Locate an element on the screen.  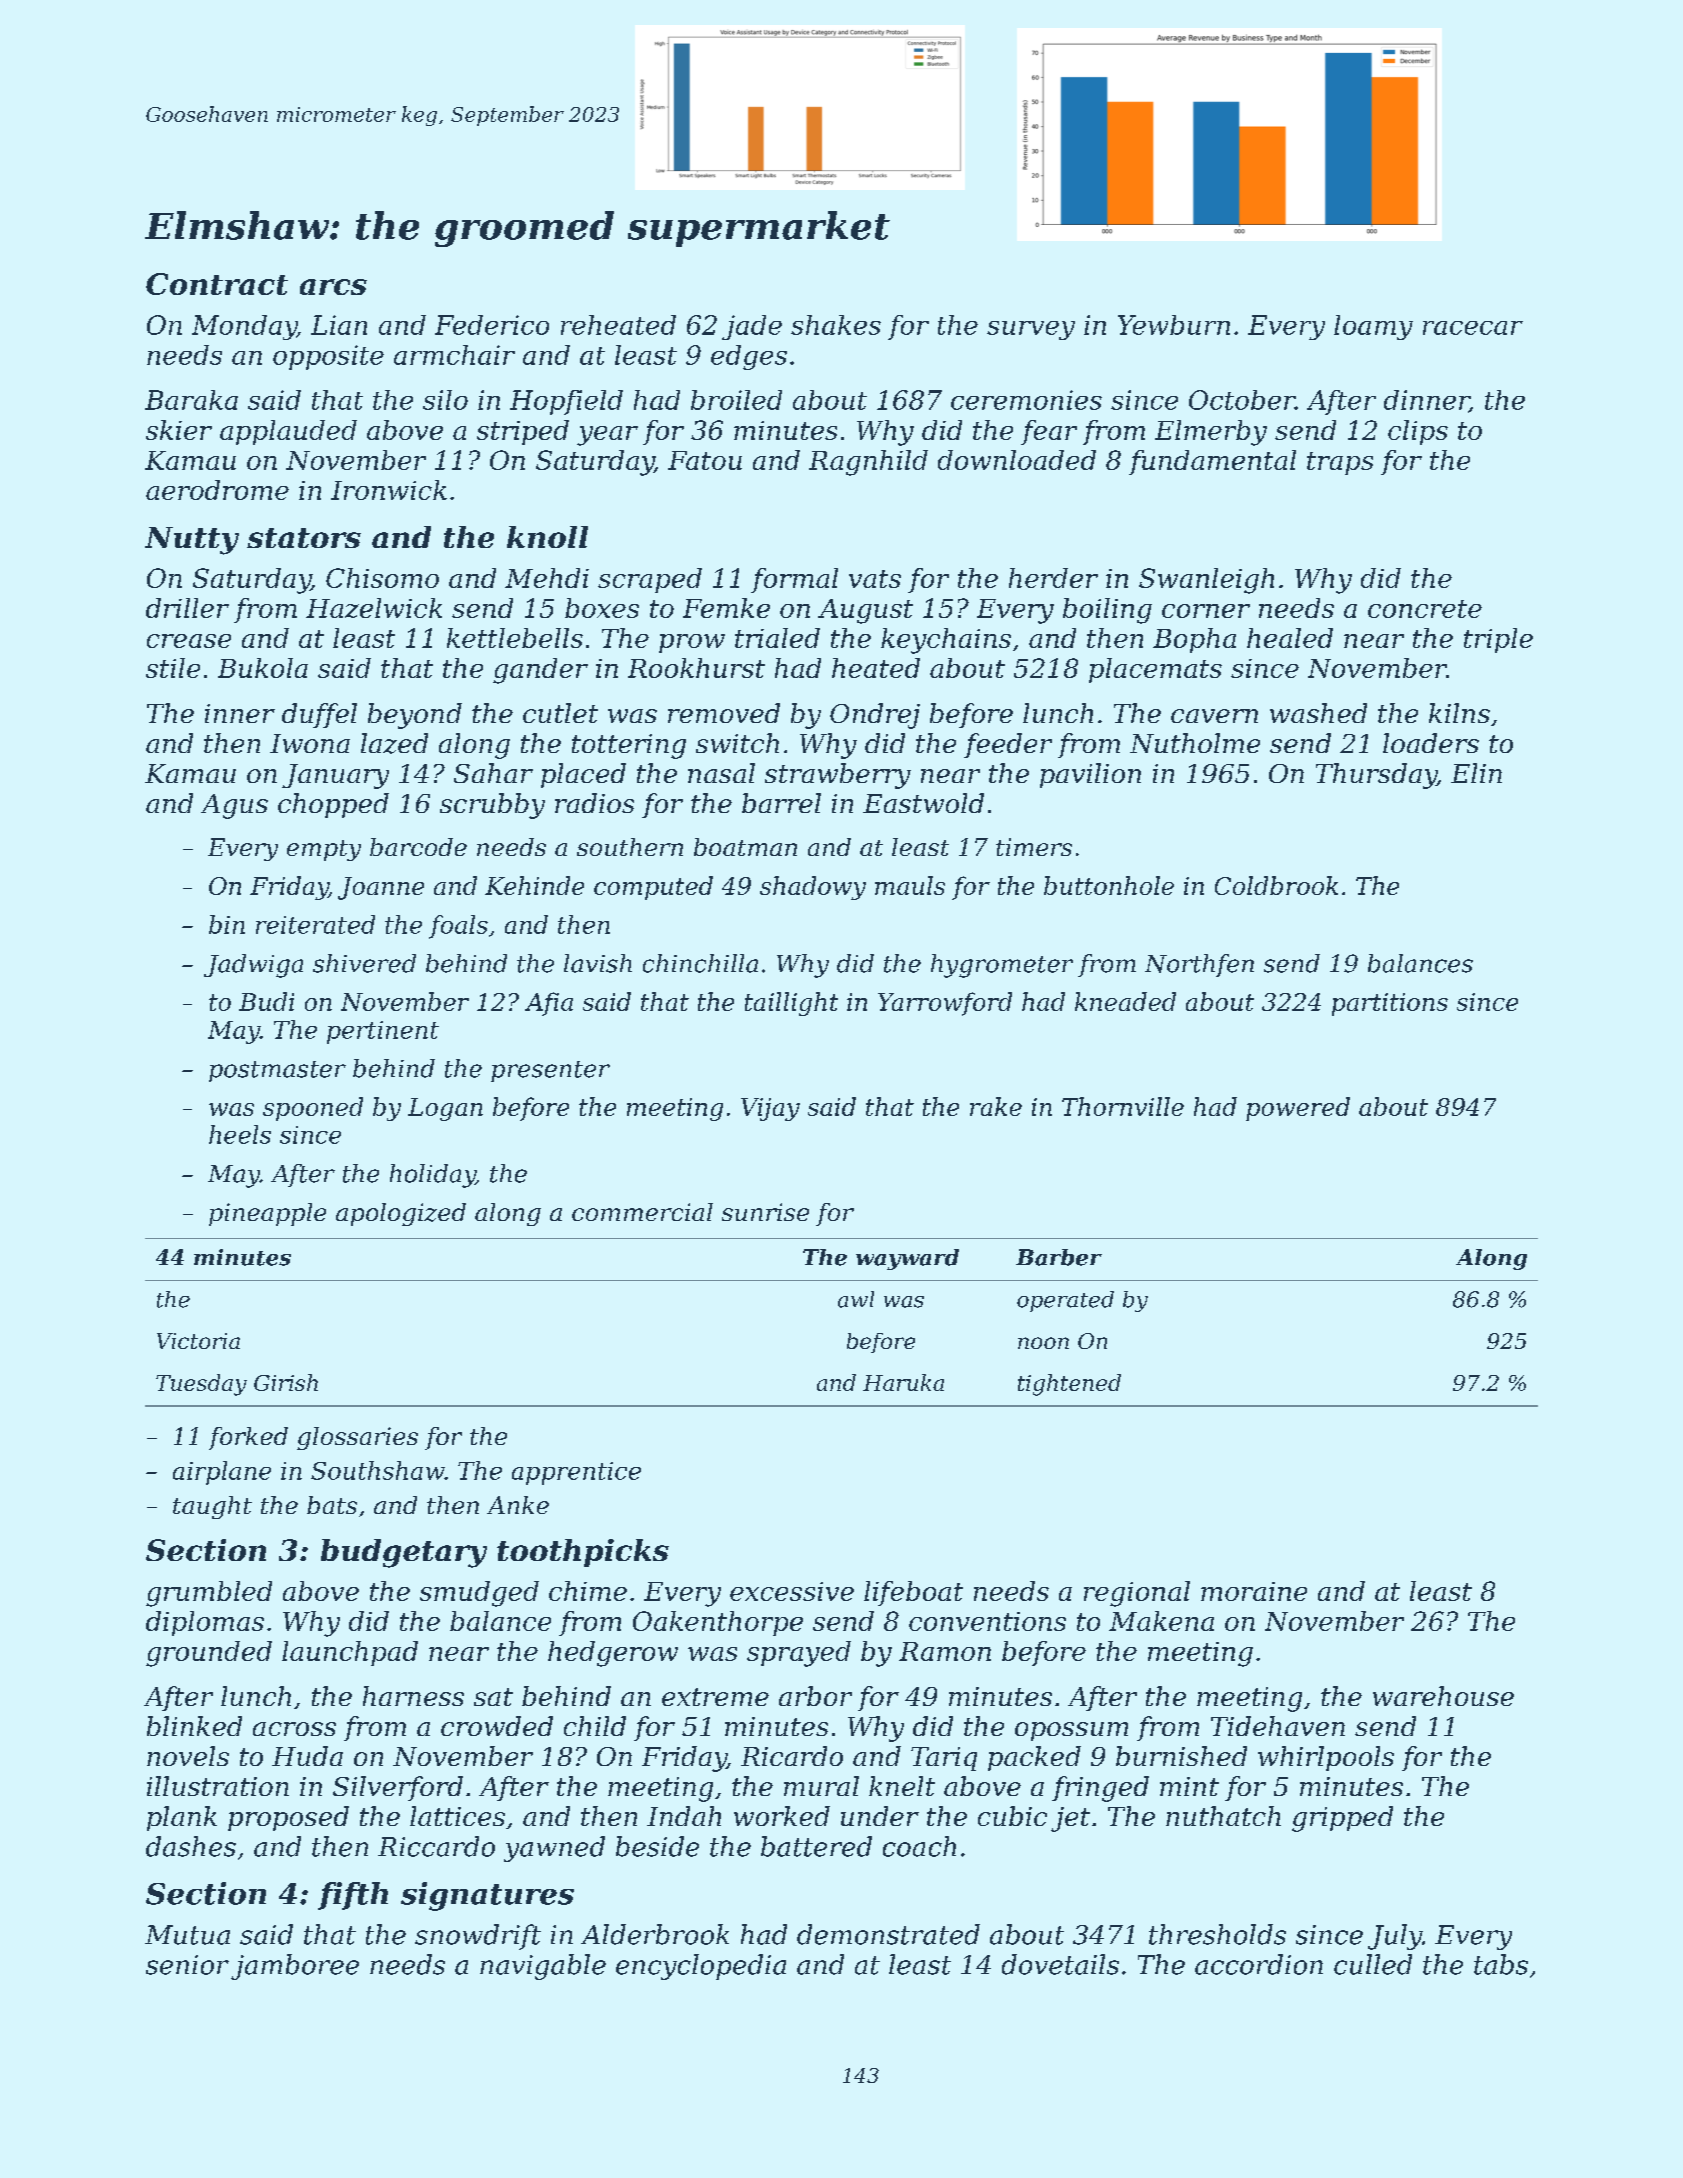
strawberry is located at coordinates (838, 776).
